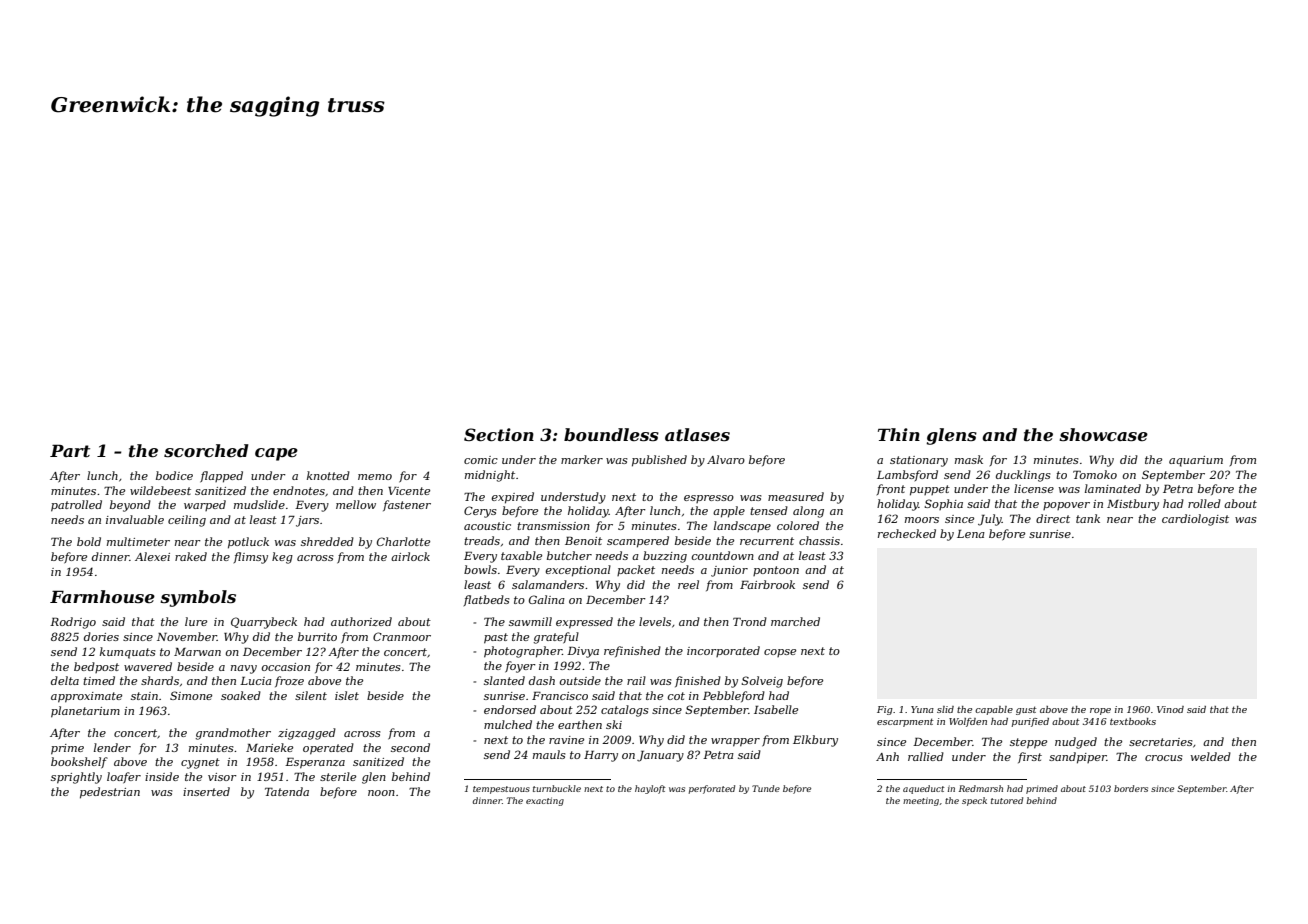  Describe the element at coordinates (1196, 461) in the screenshot. I see `aquarium` at that location.
